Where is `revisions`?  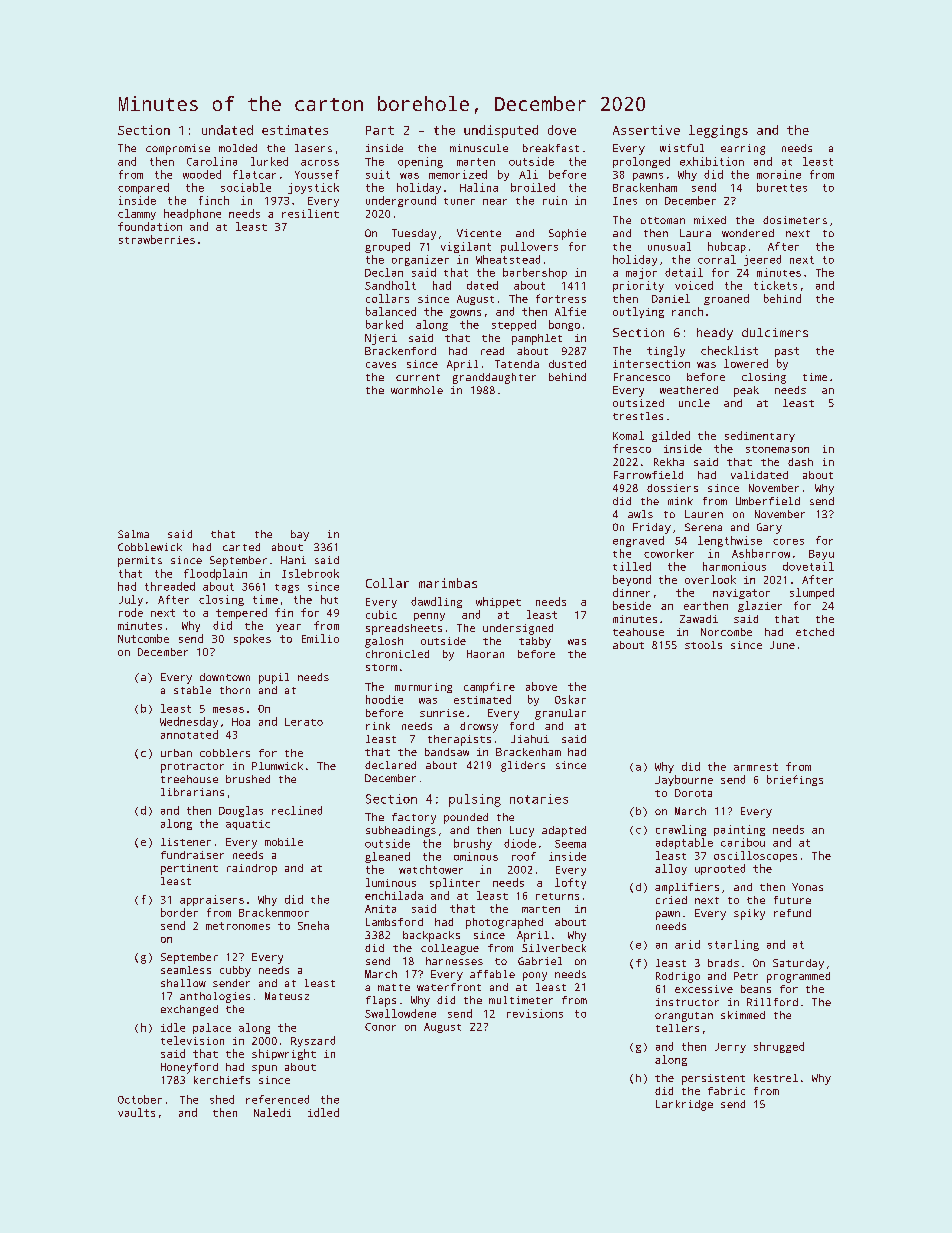 revisions is located at coordinates (535, 1013).
